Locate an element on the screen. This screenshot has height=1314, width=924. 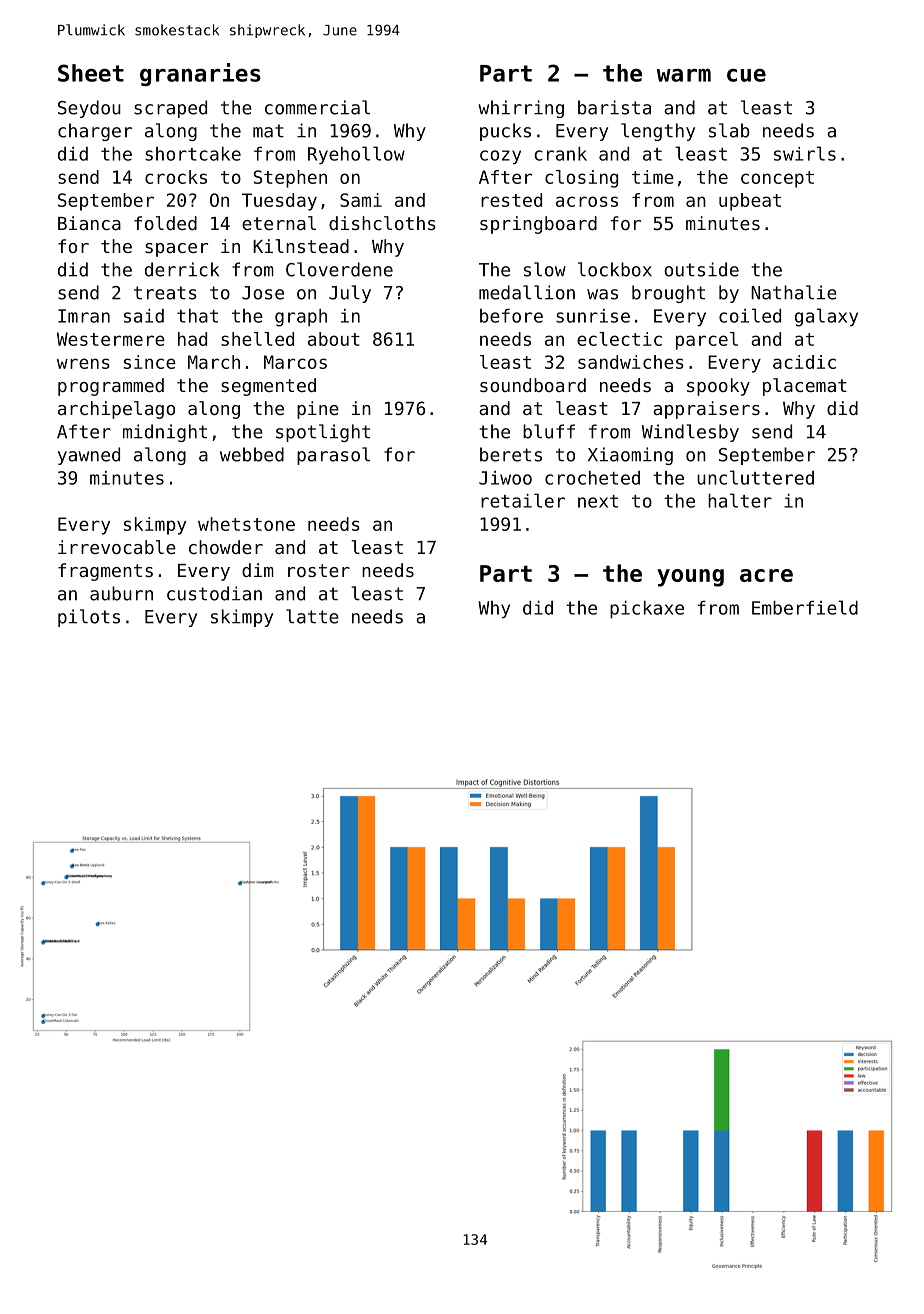
acre is located at coordinates (766, 575).
